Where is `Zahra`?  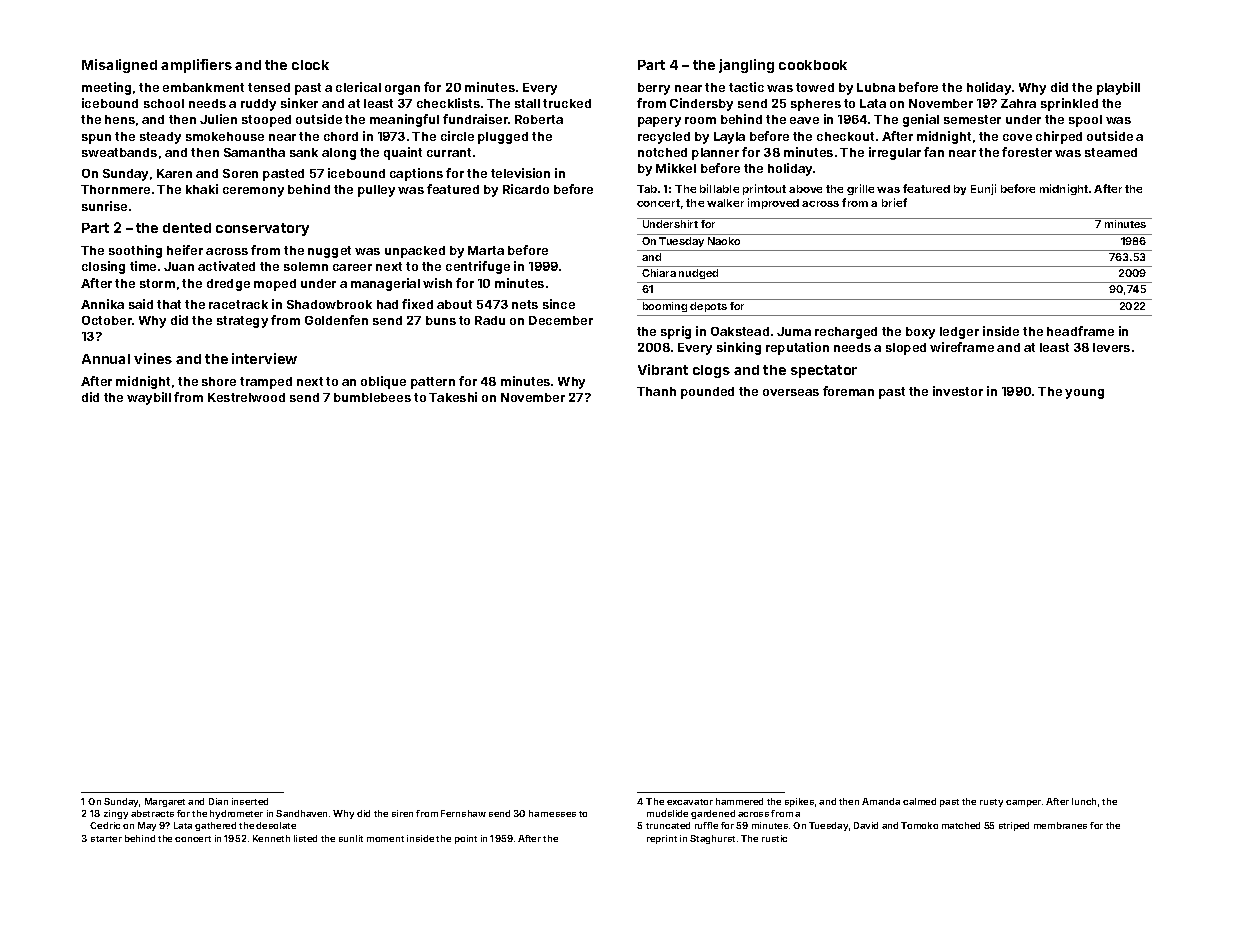
Zahra is located at coordinates (1018, 103).
